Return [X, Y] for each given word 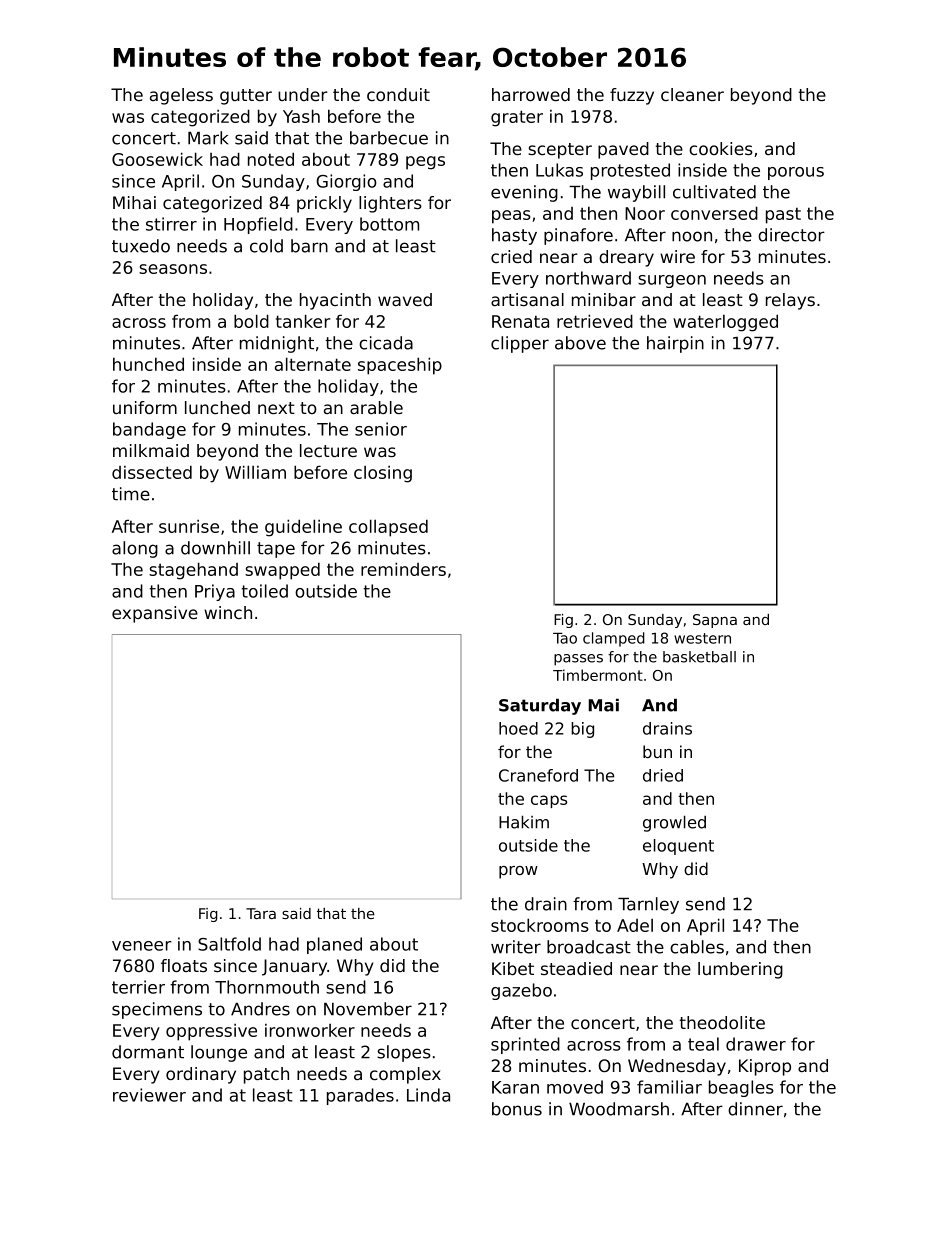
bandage [149, 430]
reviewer [149, 1095]
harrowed [531, 94]
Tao [565, 638]
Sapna [715, 621]
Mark [208, 138]
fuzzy [632, 96]
